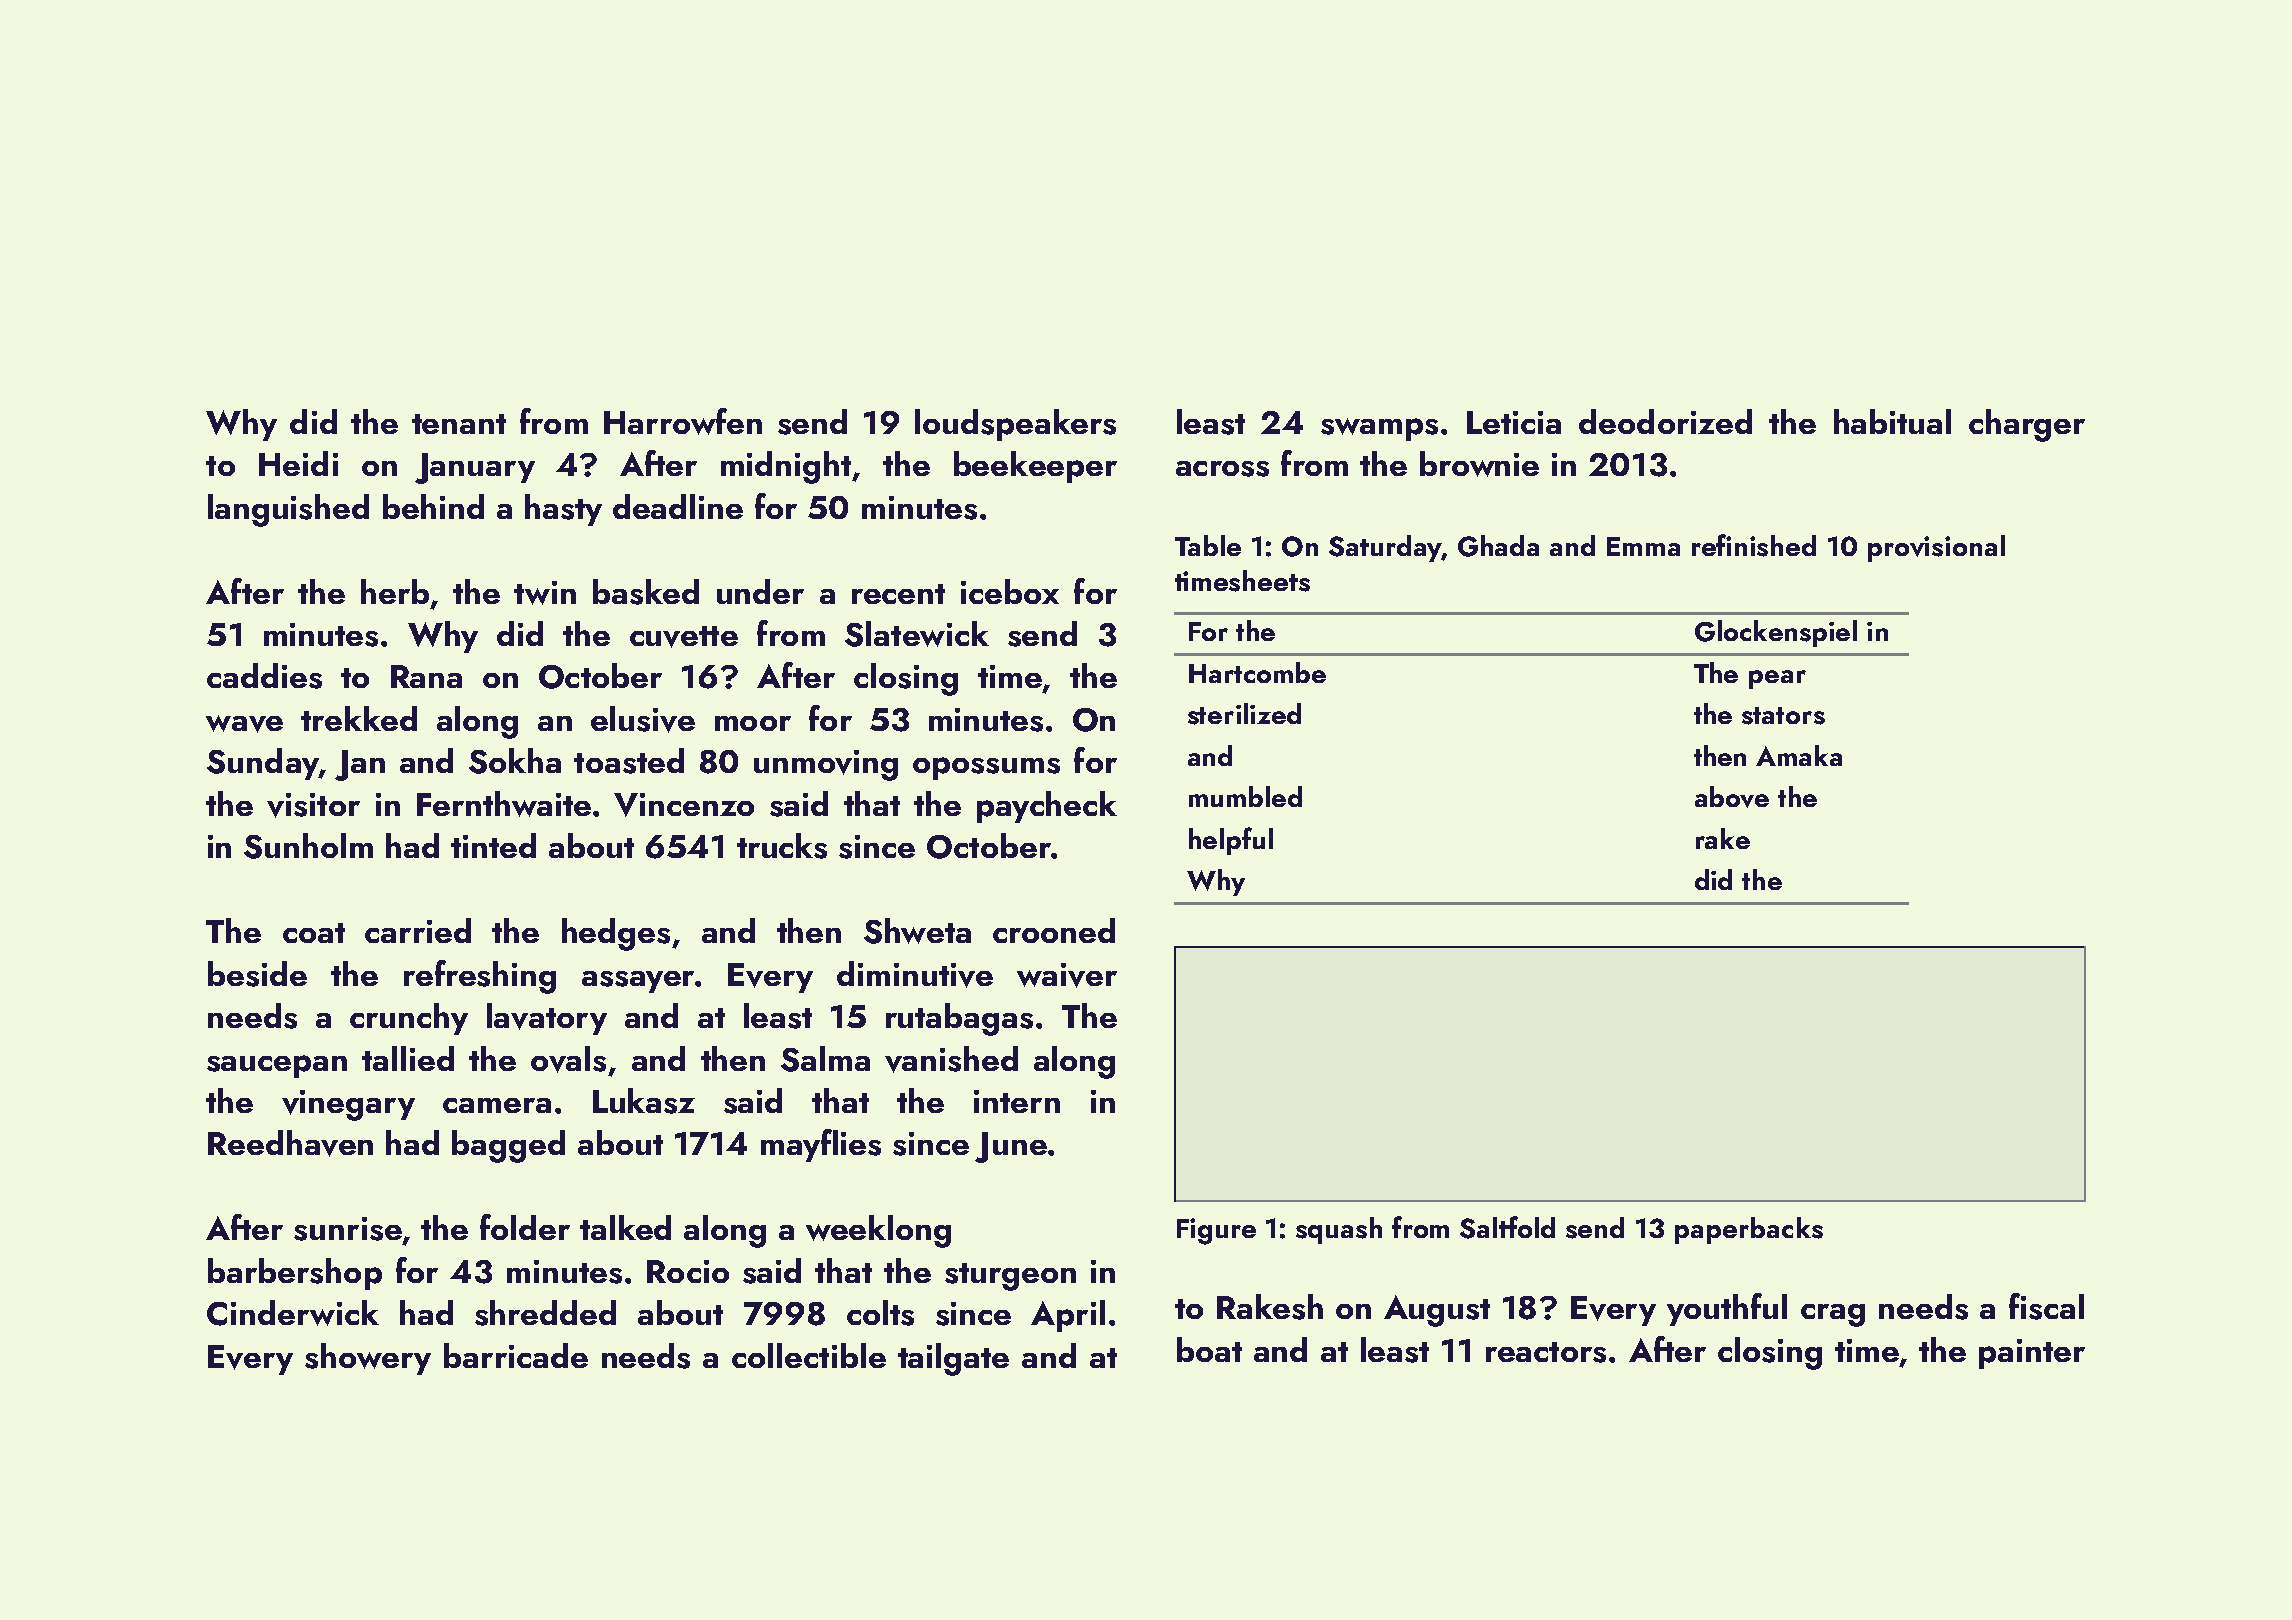 The height and width of the image is (1620, 2292). Describe the element at coordinates (1732, 797) in the image. I see `above` at that location.
